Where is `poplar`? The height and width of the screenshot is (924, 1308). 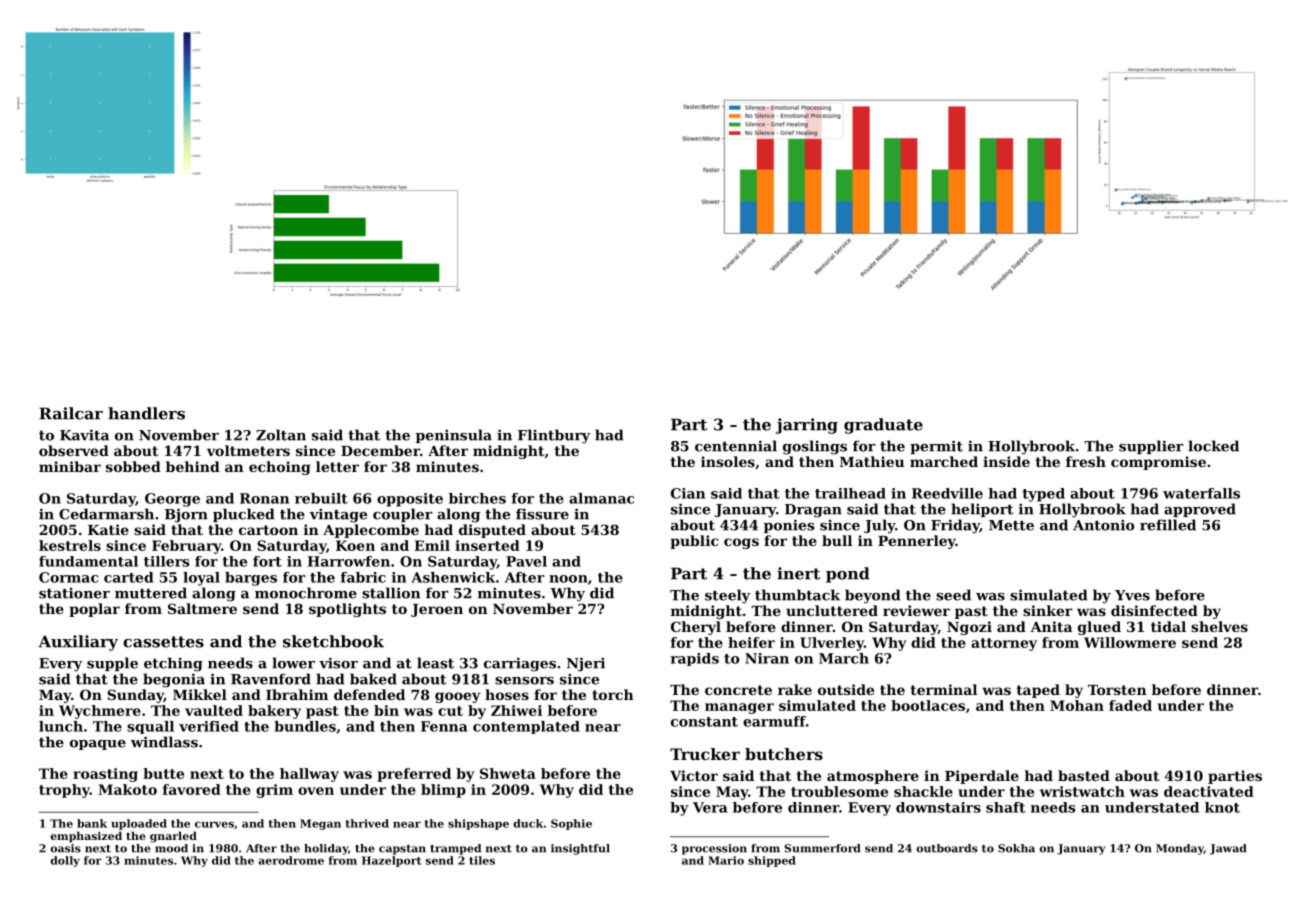
poplar is located at coordinates (94, 610).
